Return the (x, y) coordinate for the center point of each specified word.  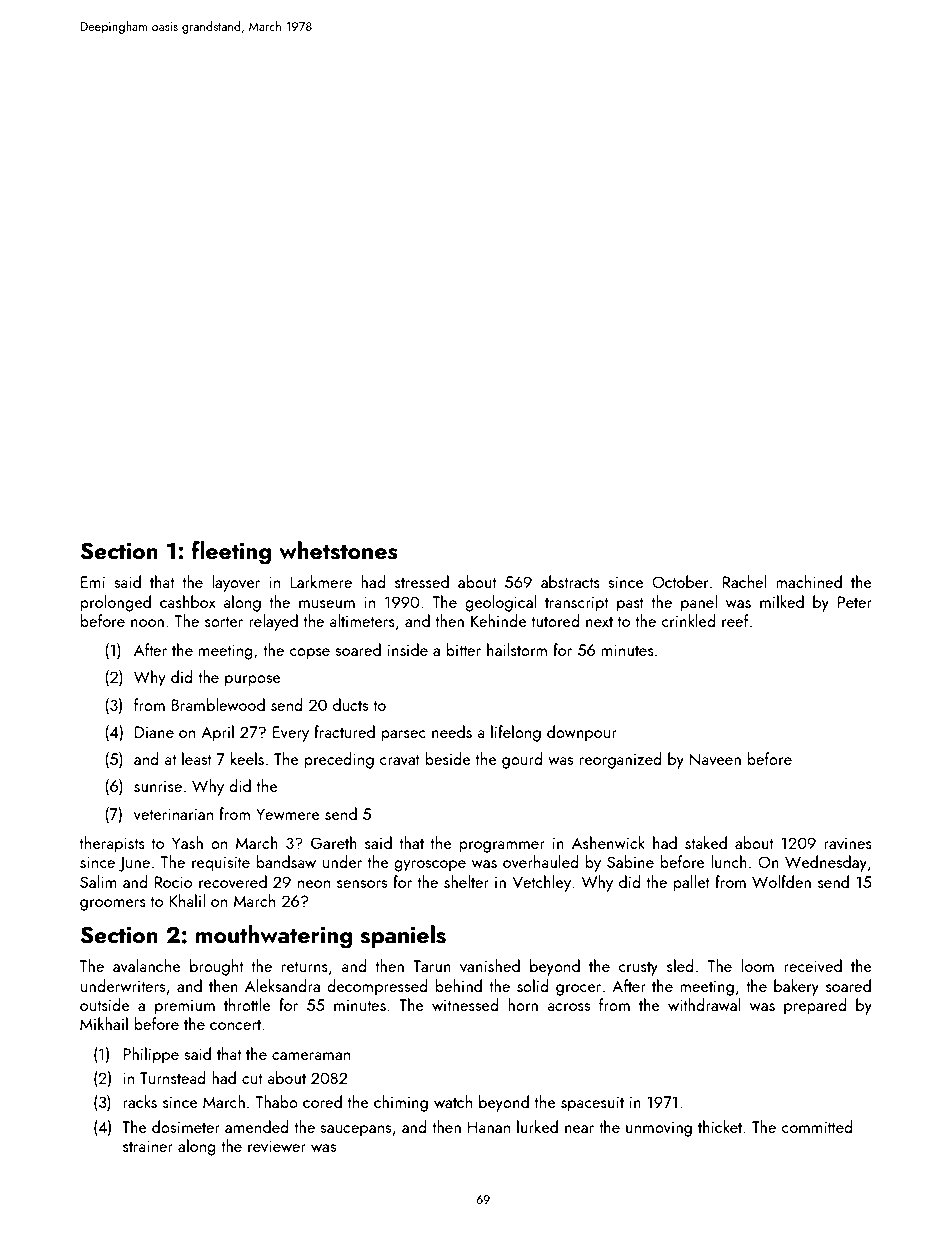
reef (735, 620)
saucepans (355, 1131)
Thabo (277, 1101)
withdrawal (704, 1004)
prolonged (115, 603)
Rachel (745, 581)
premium (185, 1007)
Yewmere (287, 814)
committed (817, 1126)
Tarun (432, 966)
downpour (582, 733)
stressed (422, 581)
